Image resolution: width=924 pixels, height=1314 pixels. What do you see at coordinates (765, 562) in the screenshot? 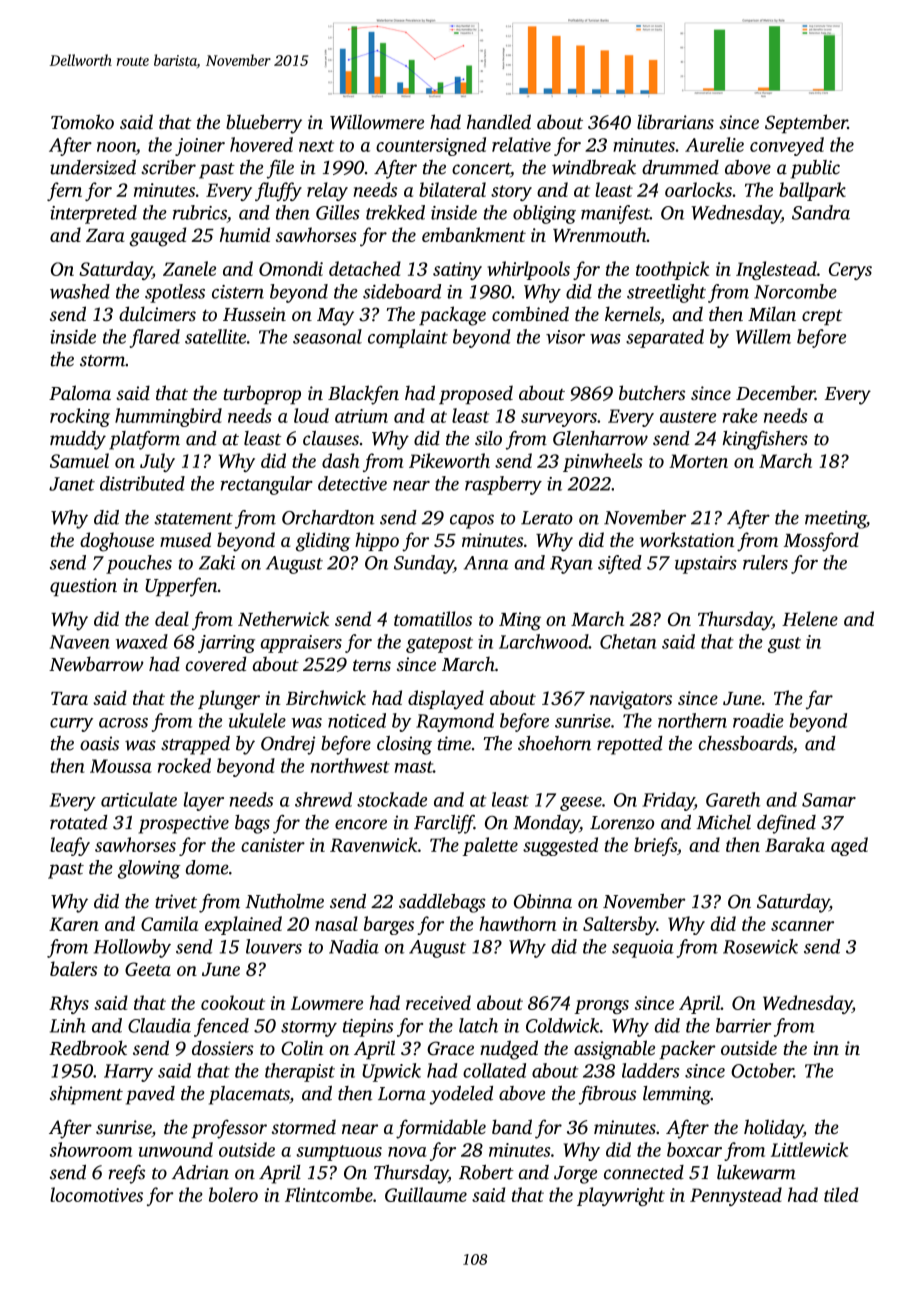
I see `rulers` at bounding box center [765, 562].
